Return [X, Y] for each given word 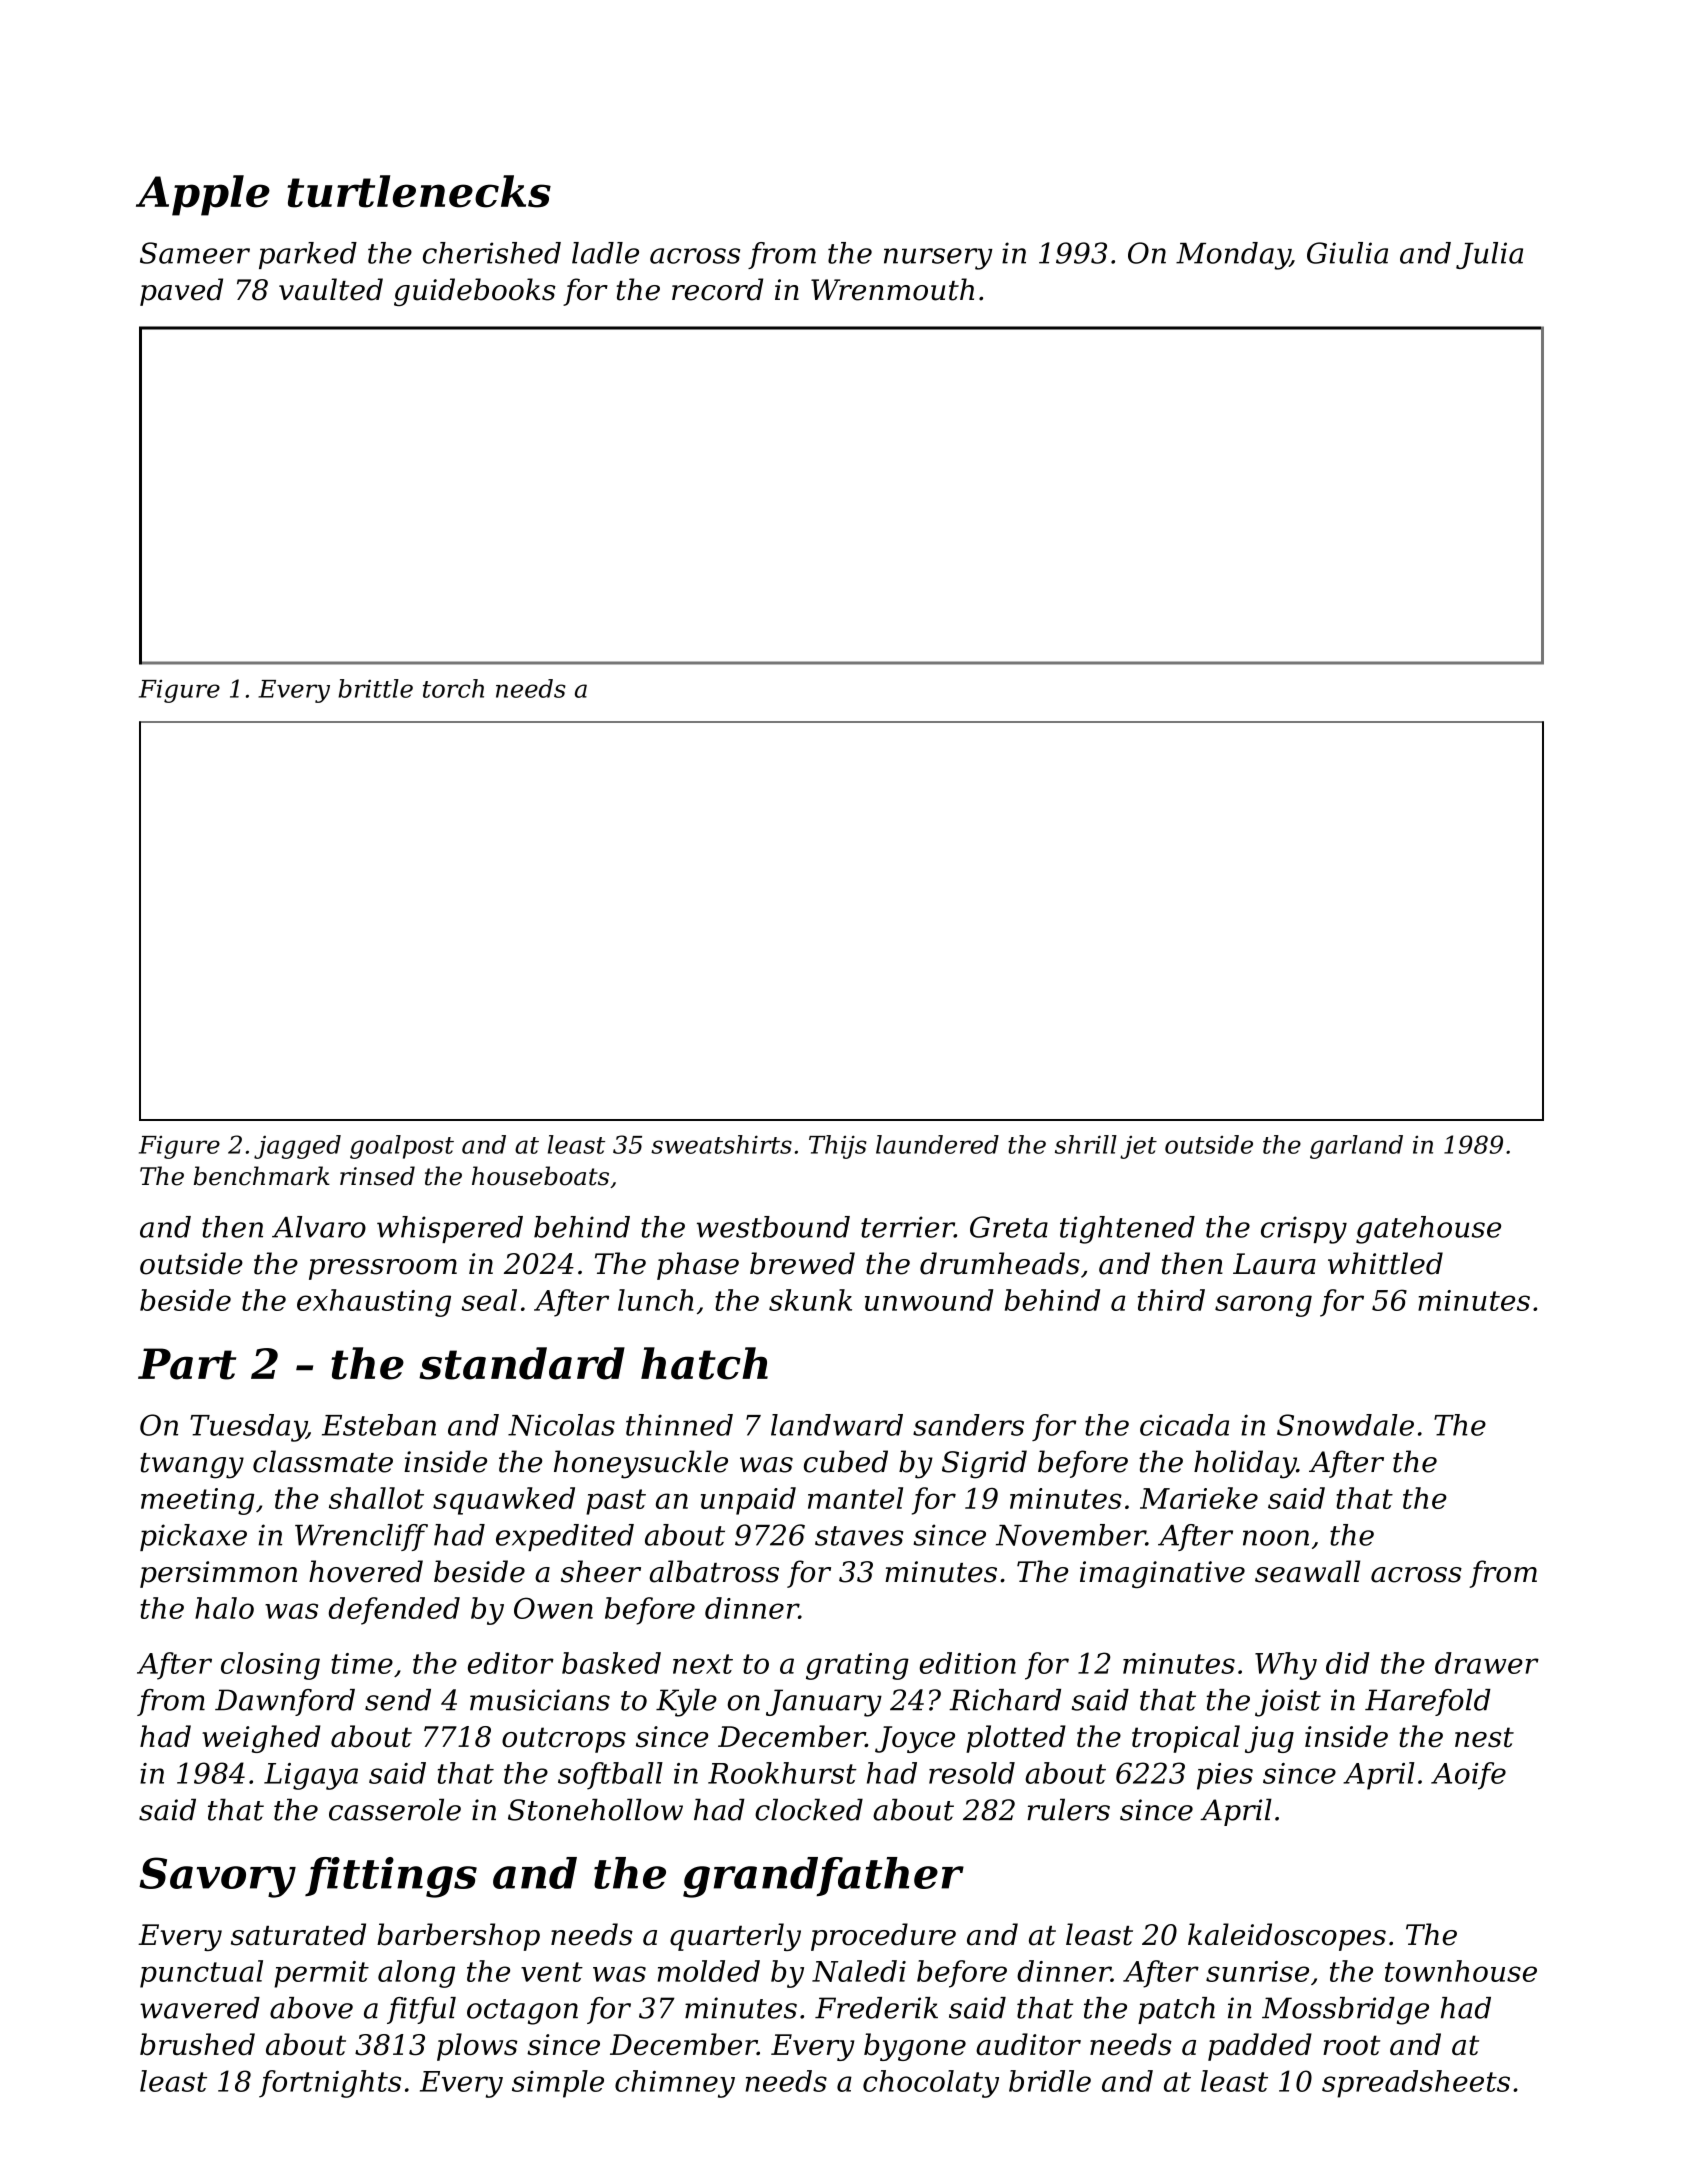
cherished [492, 253]
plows [477, 2047]
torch [453, 688]
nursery [938, 259]
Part [187, 1364]
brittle [375, 688]
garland [1356, 1147]
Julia [1489, 255]
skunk [810, 1300]
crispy [1304, 1230]
